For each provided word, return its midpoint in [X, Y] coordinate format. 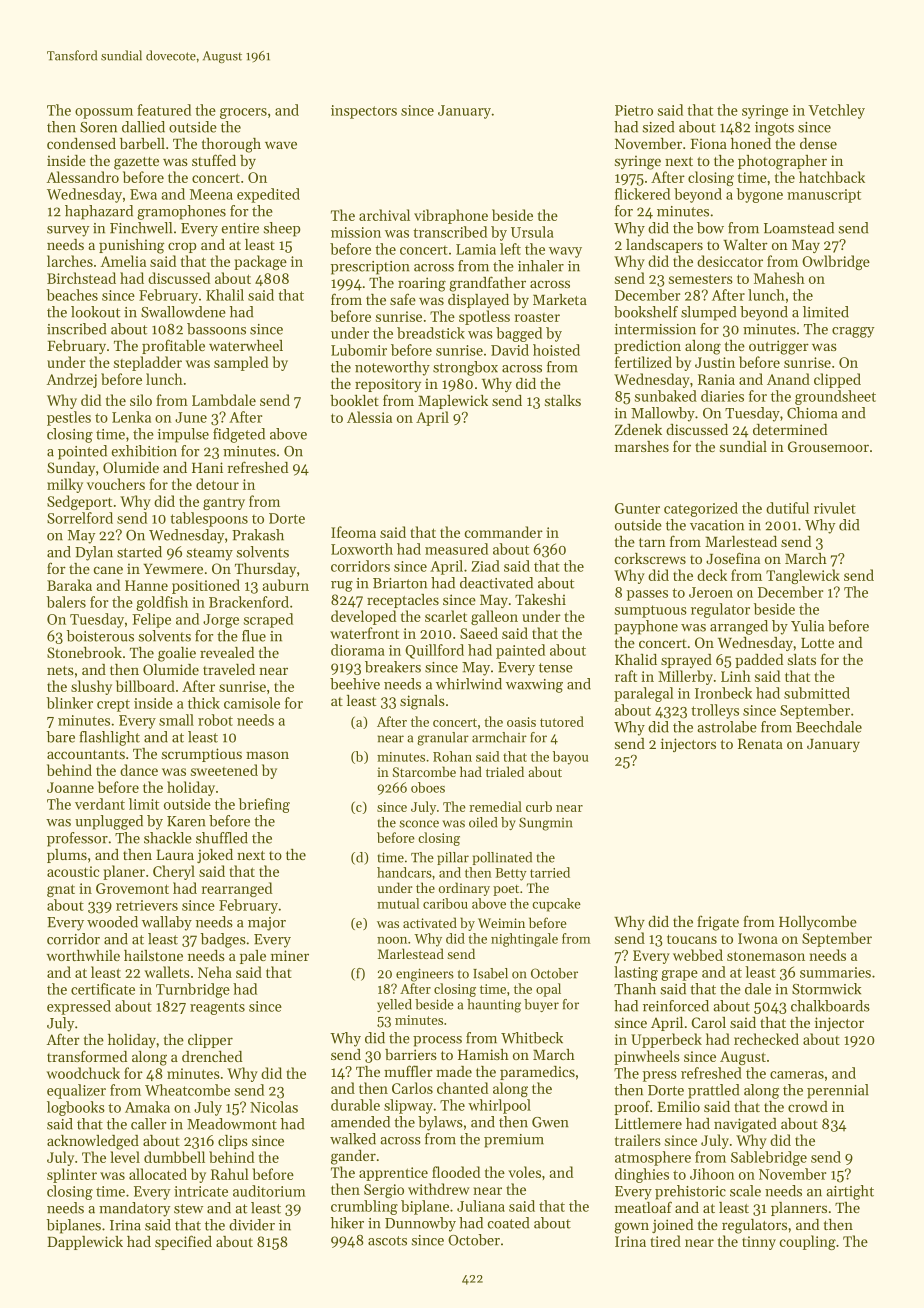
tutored [562, 721]
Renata [760, 743]
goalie [177, 654]
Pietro [634, 110]
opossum [104, 113]
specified [183, 1242]
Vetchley [836, 111]
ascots [387, 1241]
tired [665, 1241]
